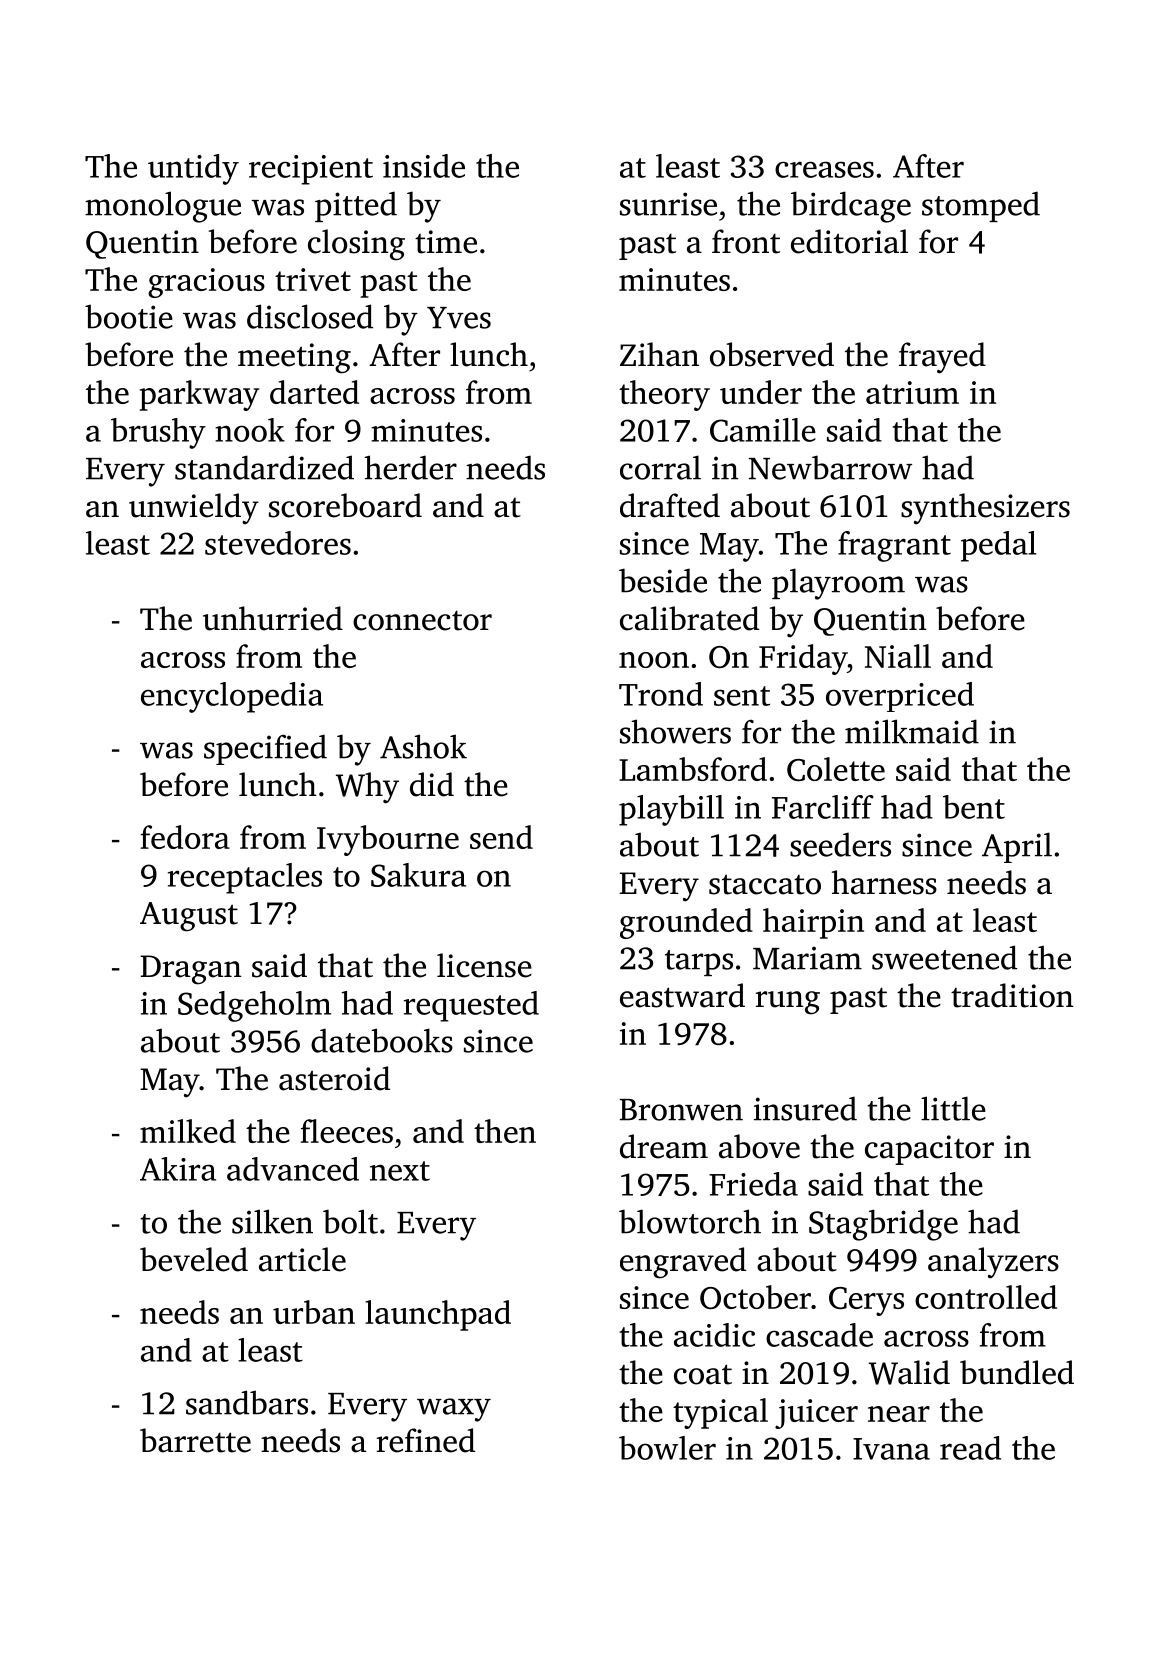 The height and width of the screenshot is (1654, 1165). Describe the element at coordinates (772, 354) in the screenshot. I see `observed` at that location.
